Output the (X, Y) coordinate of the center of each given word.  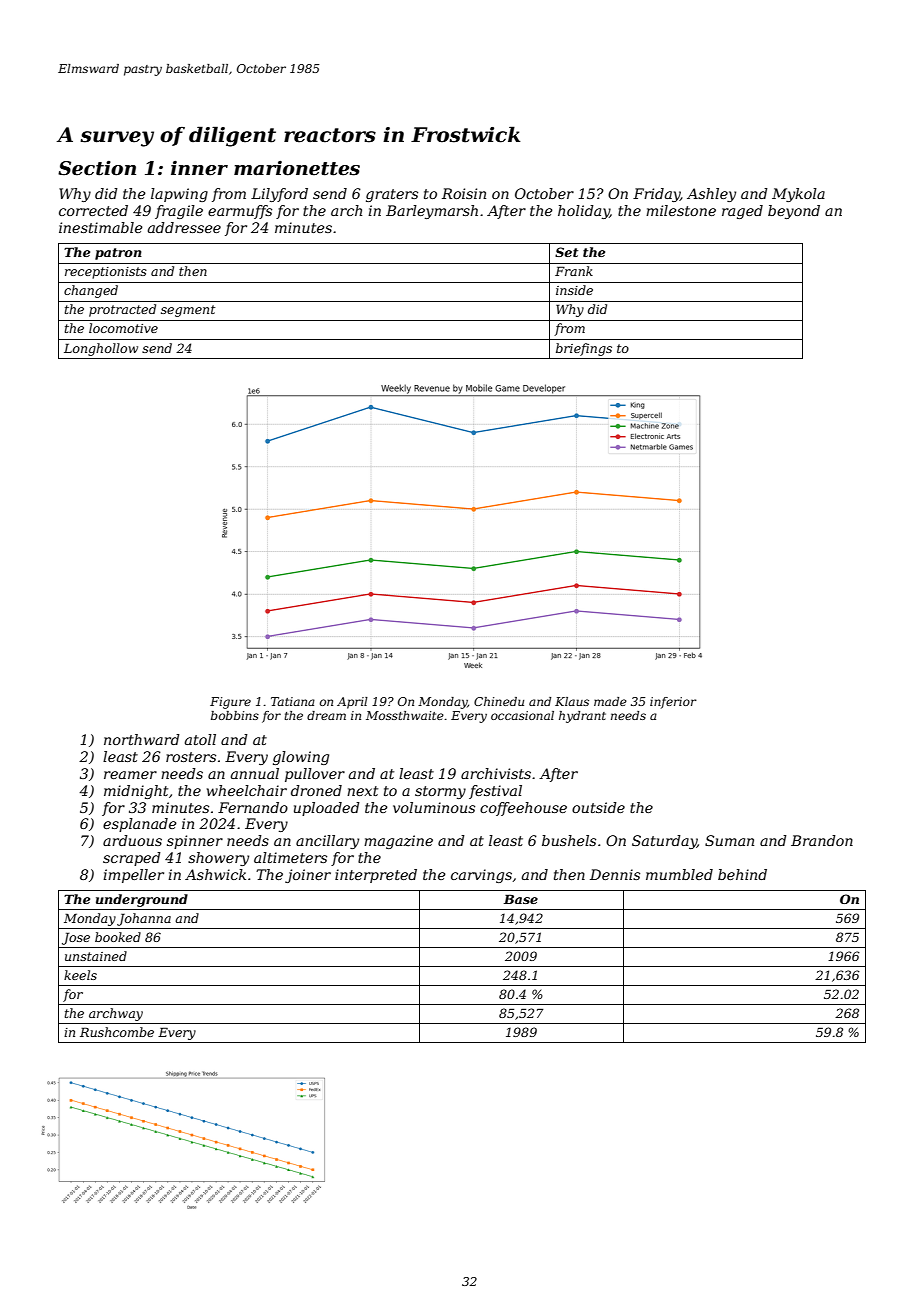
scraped (132, 859)
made (610, 701)
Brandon (822, 840)
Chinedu (499, 701)
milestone (681, 210)
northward (142, 739)
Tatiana (293, 701)
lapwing (179, 195)
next (362, 791)
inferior (673, 703)
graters (392, 195)
